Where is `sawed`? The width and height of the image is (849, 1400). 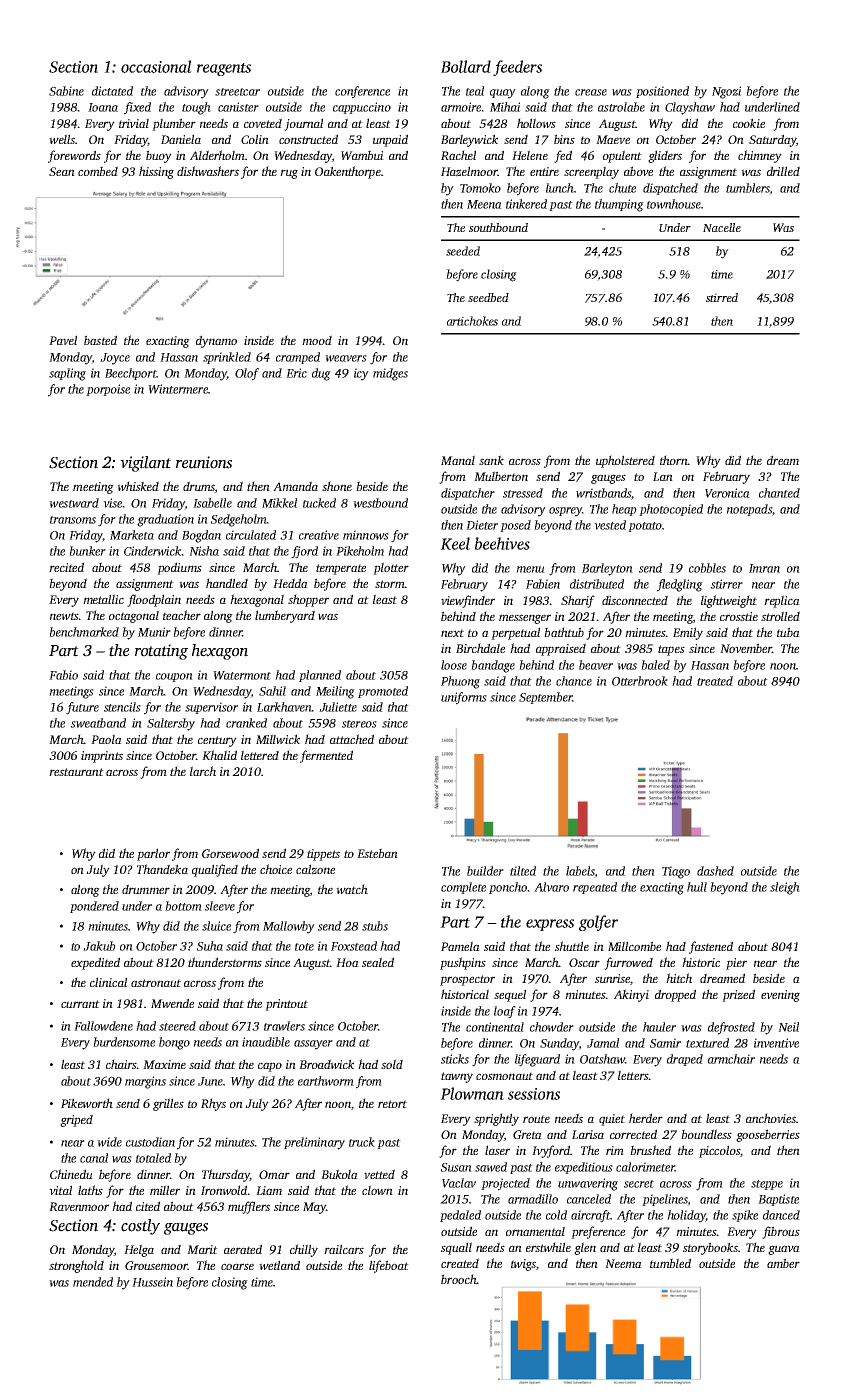 sawed is located at coordinates (491, 1167).
